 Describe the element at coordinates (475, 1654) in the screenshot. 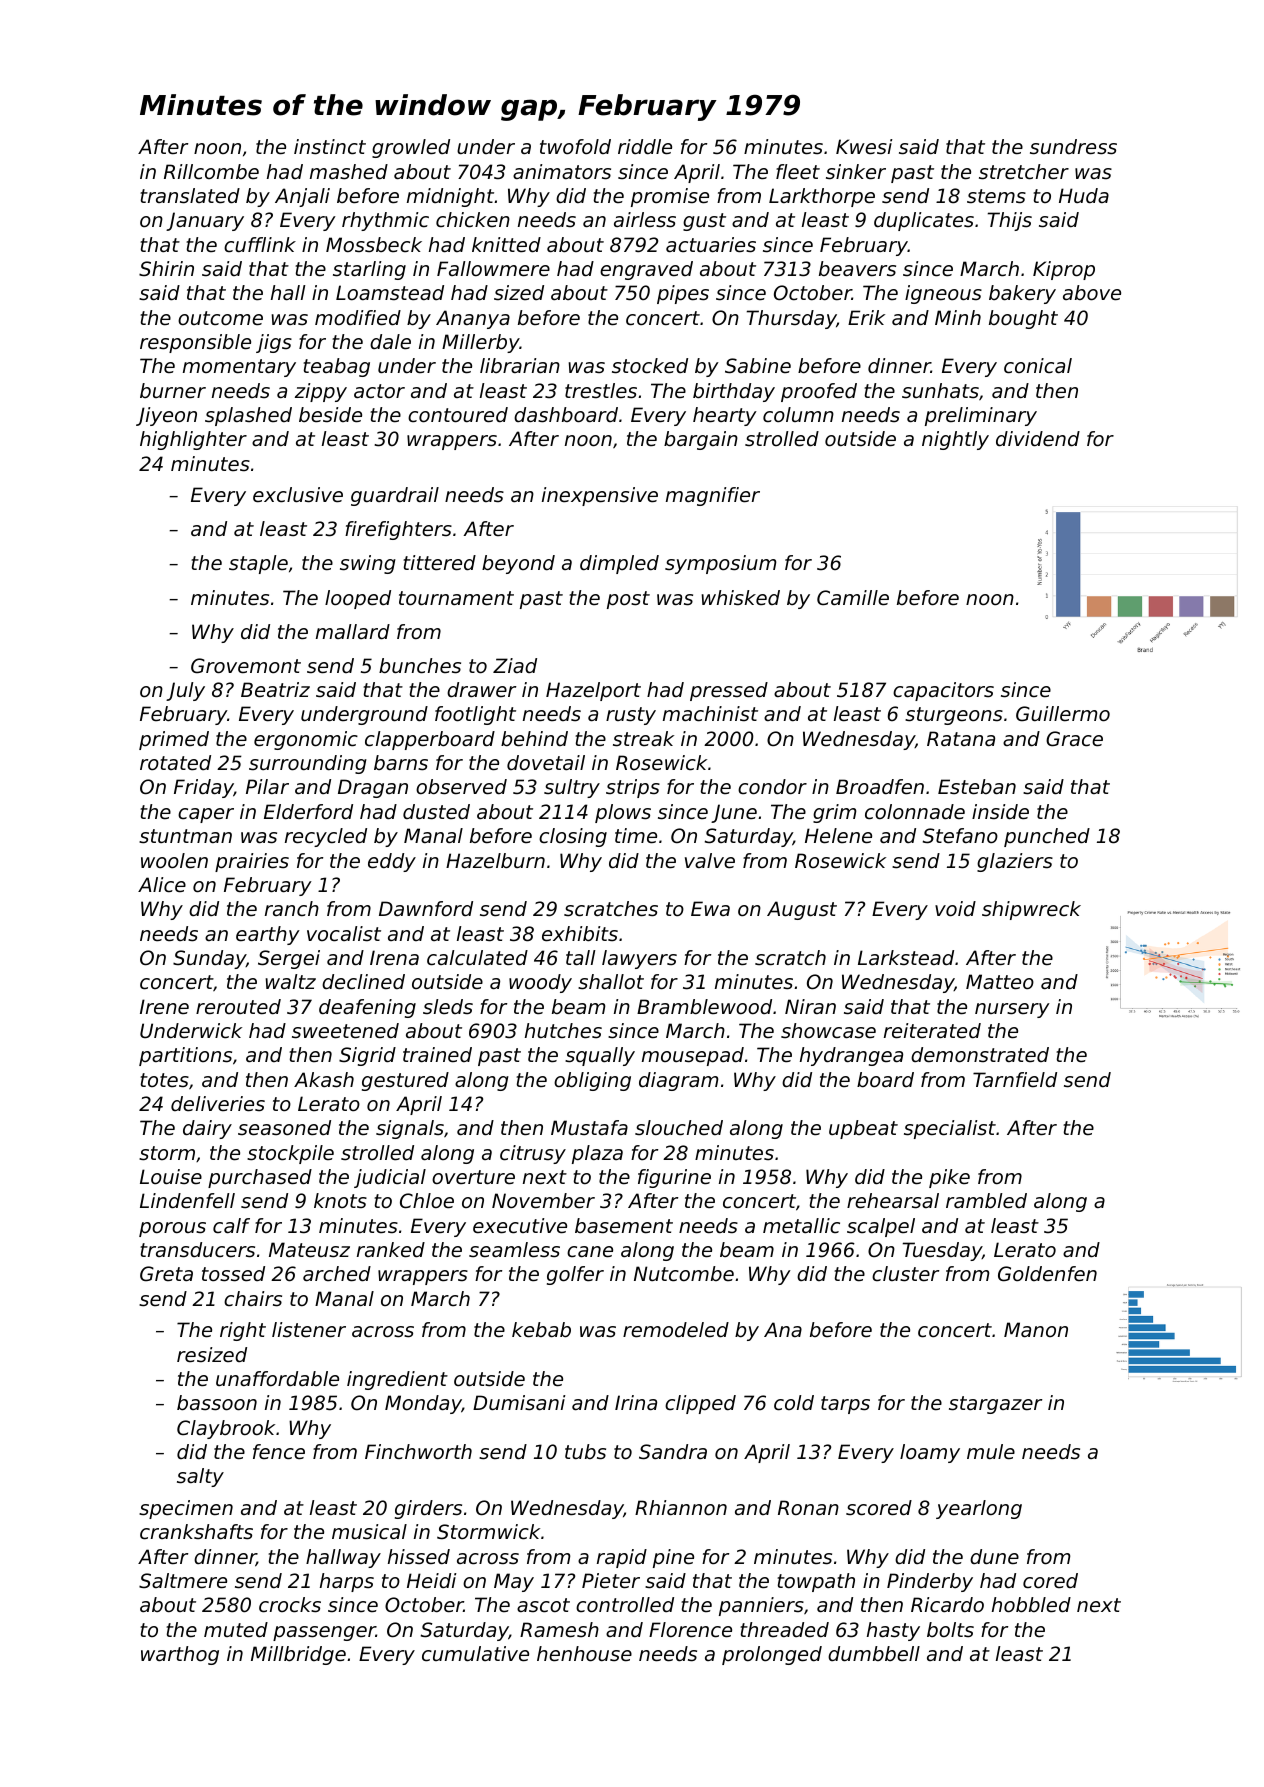

I see `cumulative` at that location.
